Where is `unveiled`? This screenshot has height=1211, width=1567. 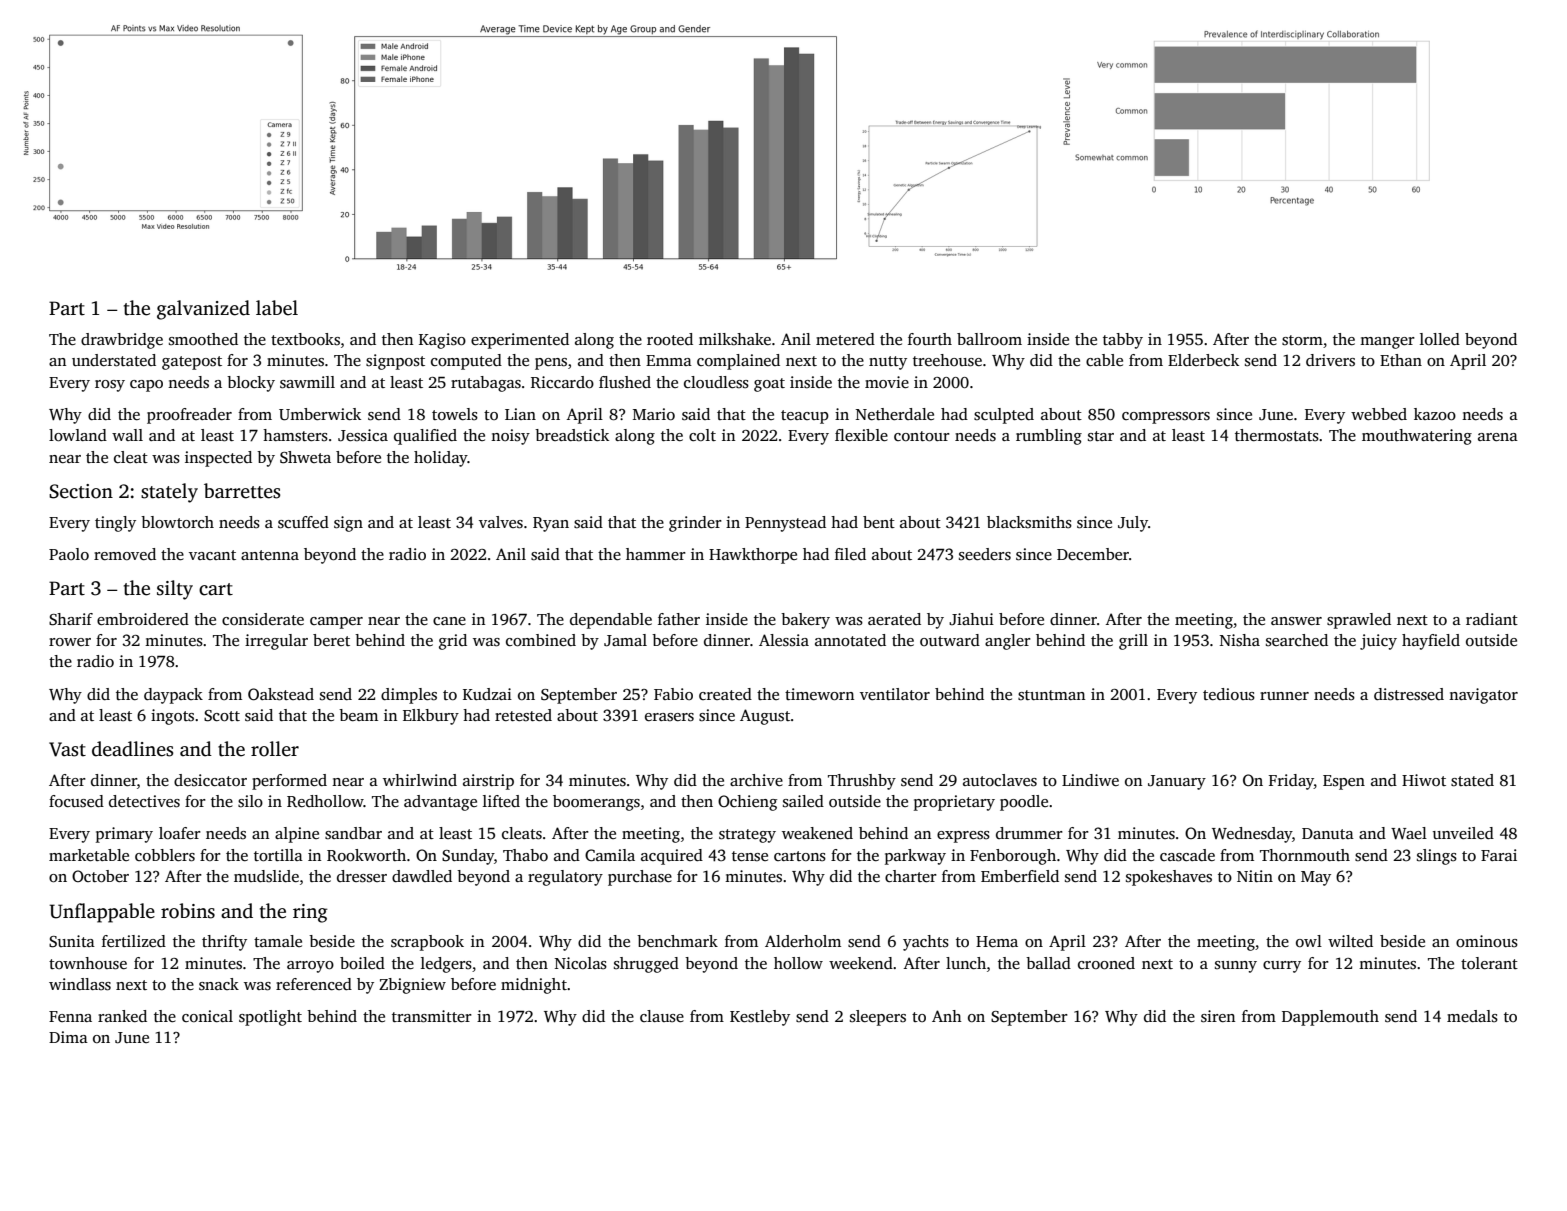 unveiled is located at coordinates (1463, 833).
